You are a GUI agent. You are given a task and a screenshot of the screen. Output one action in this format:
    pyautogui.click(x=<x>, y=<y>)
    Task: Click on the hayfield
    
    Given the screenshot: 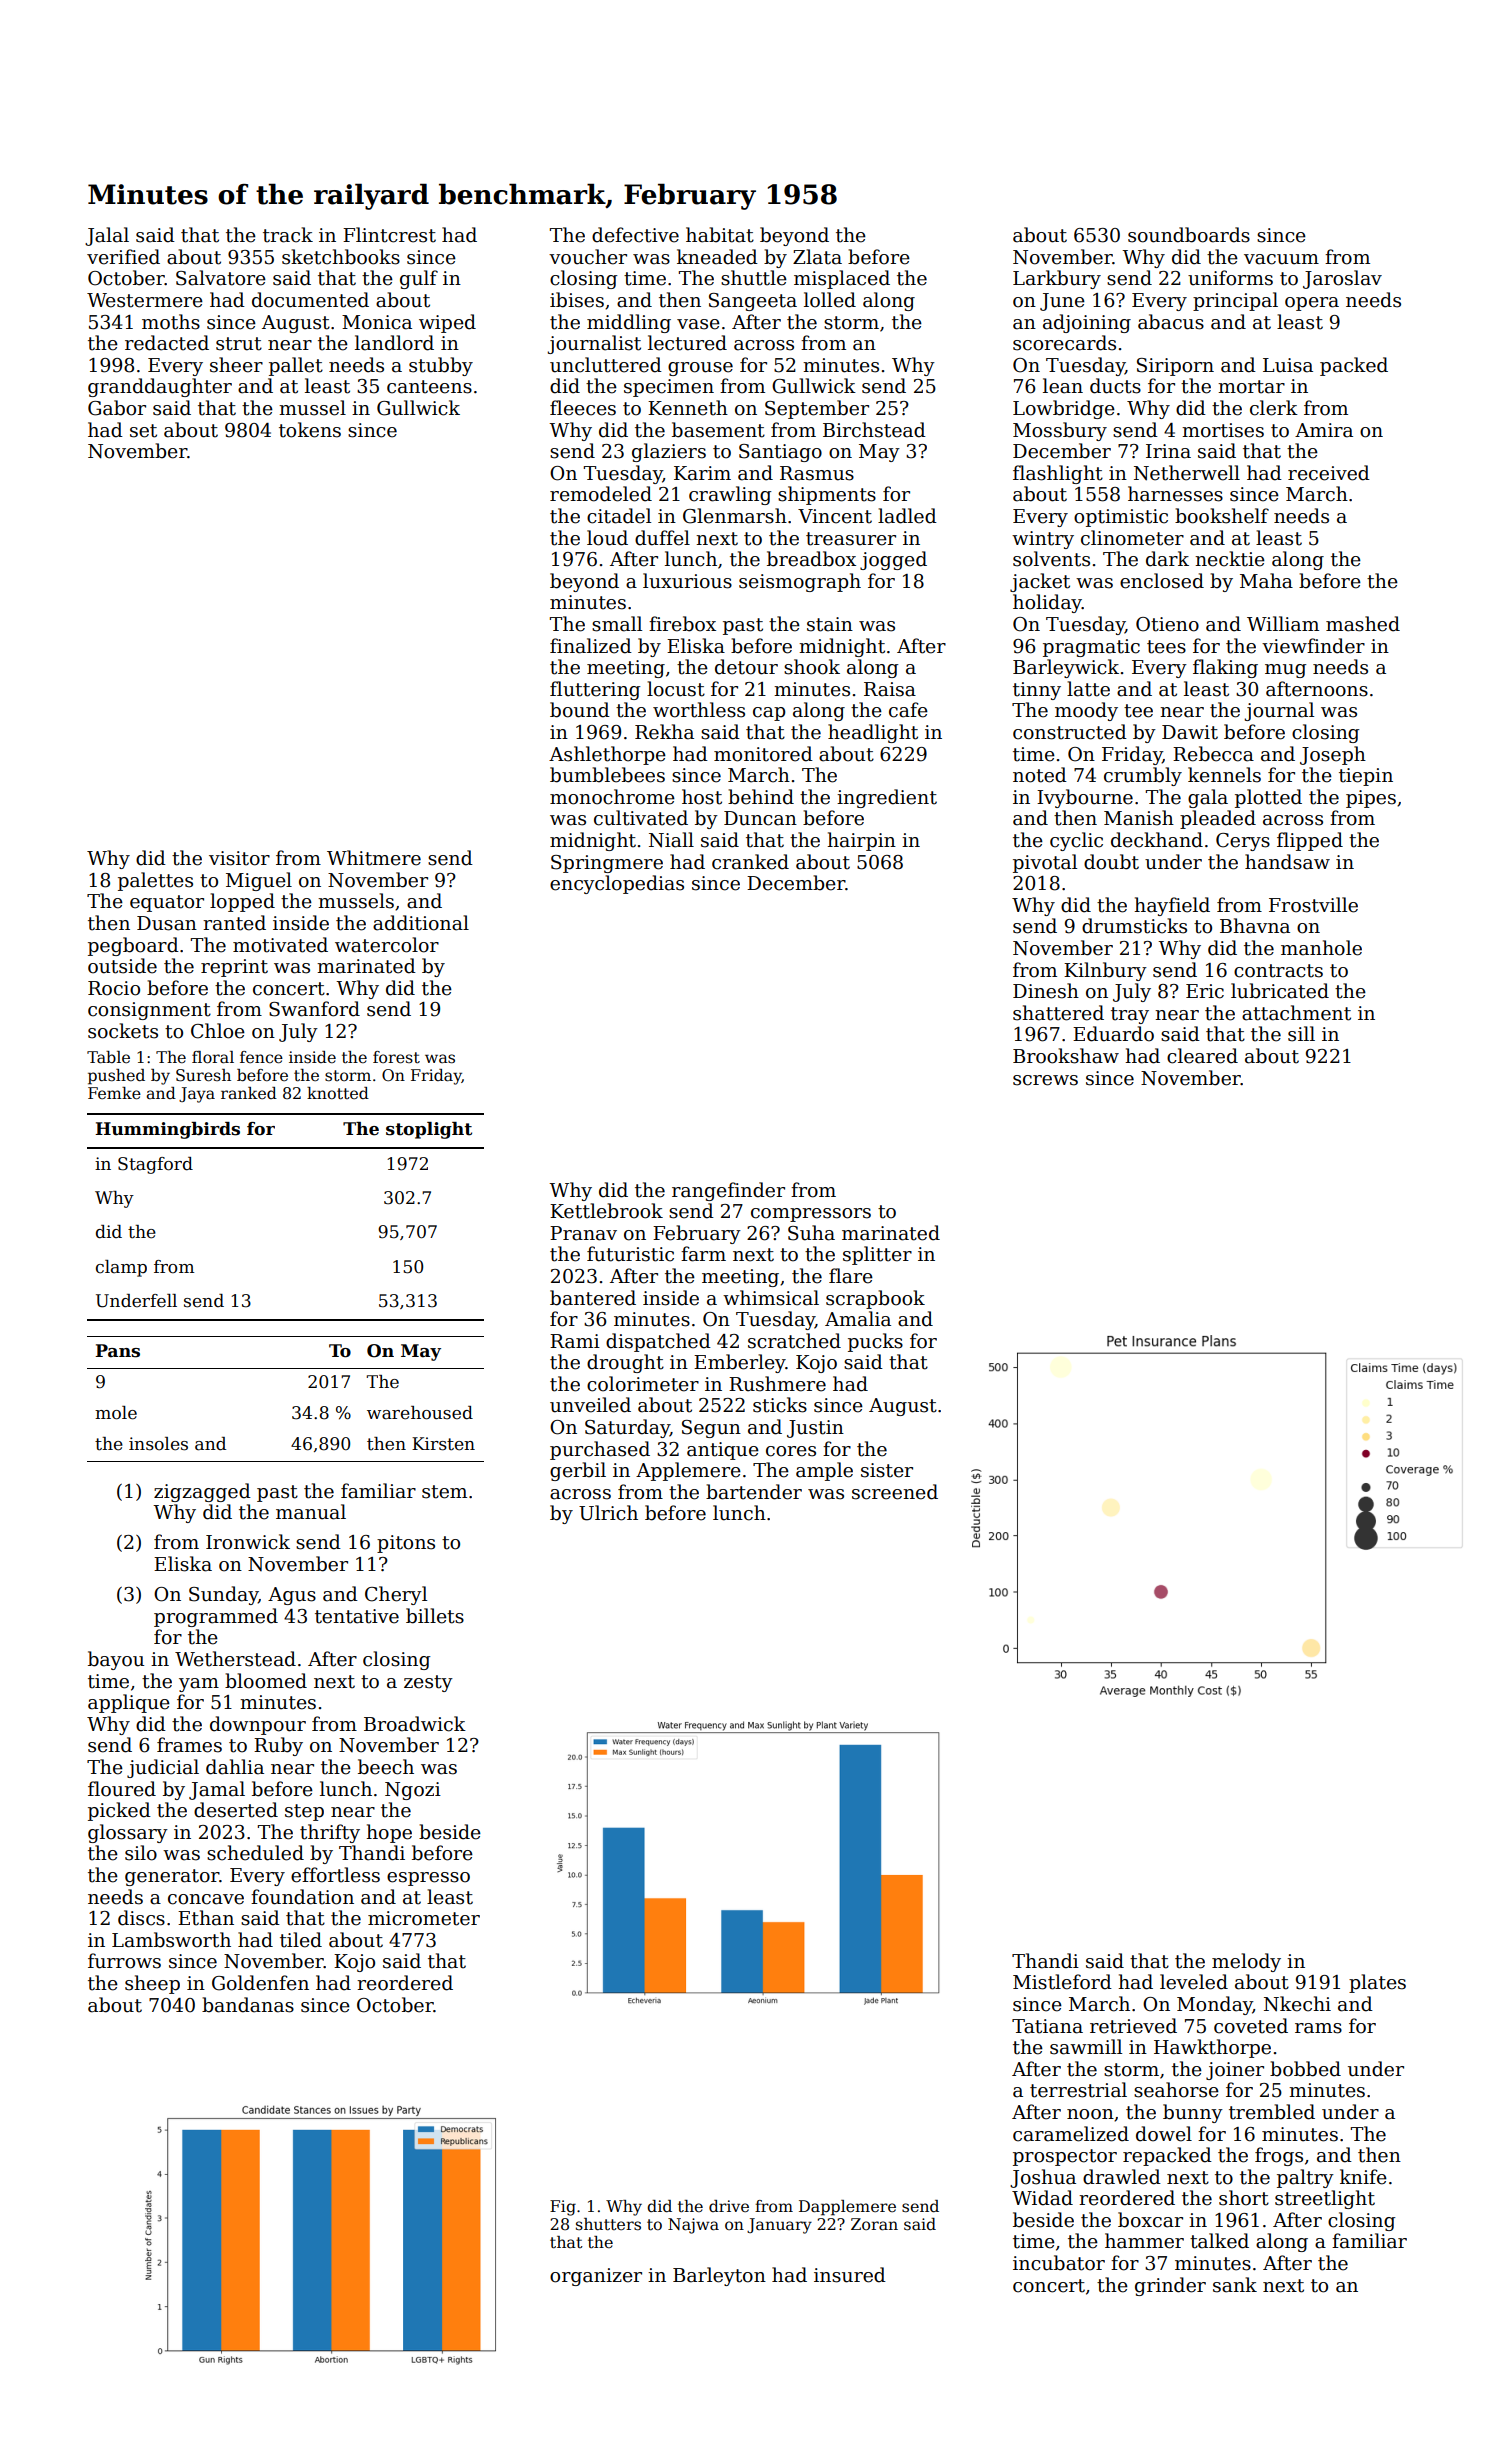 What is the action you would take?
    pyautogui.click(x=1172, y=906)
